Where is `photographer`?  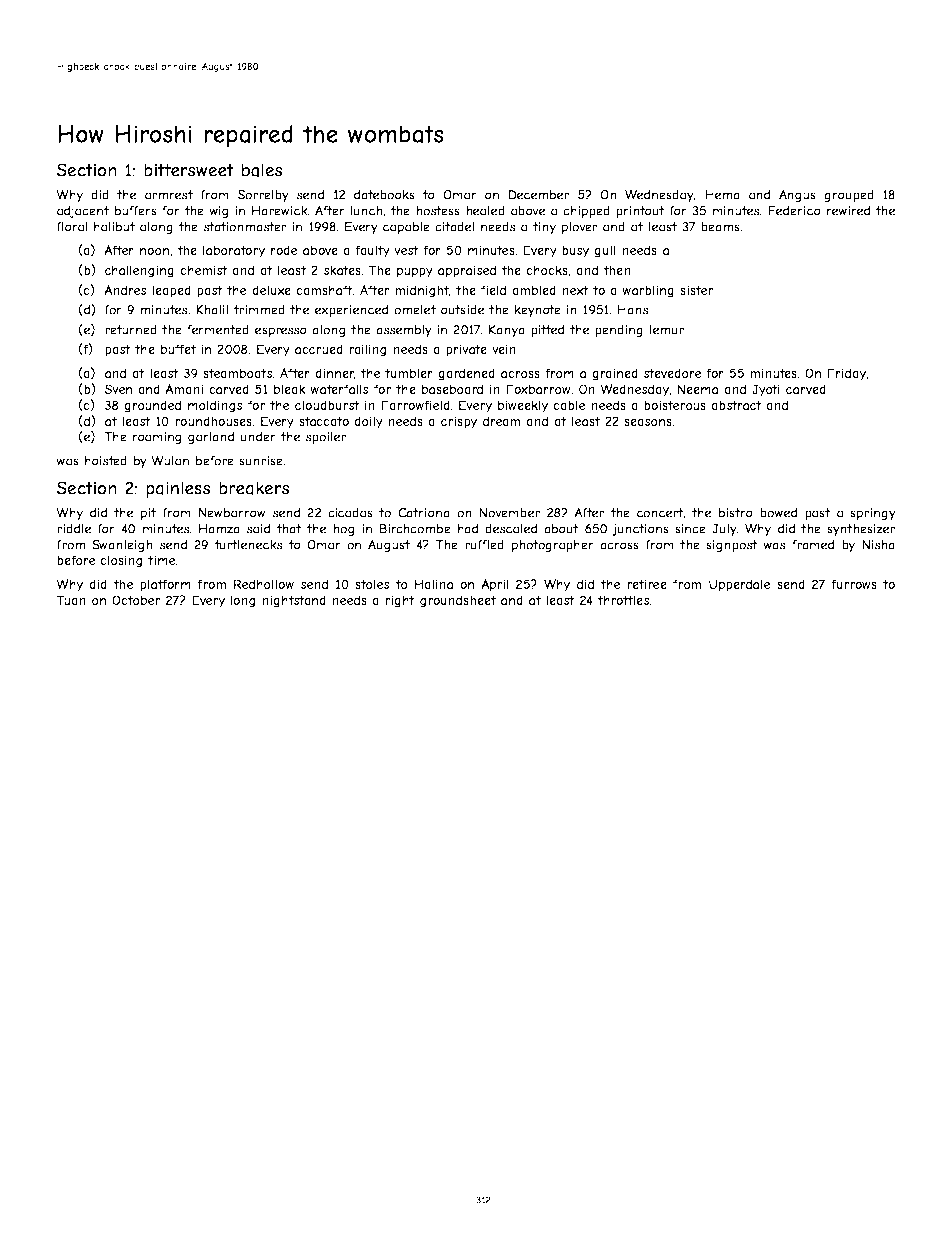 photographer is located at coordinates (553, 546).
